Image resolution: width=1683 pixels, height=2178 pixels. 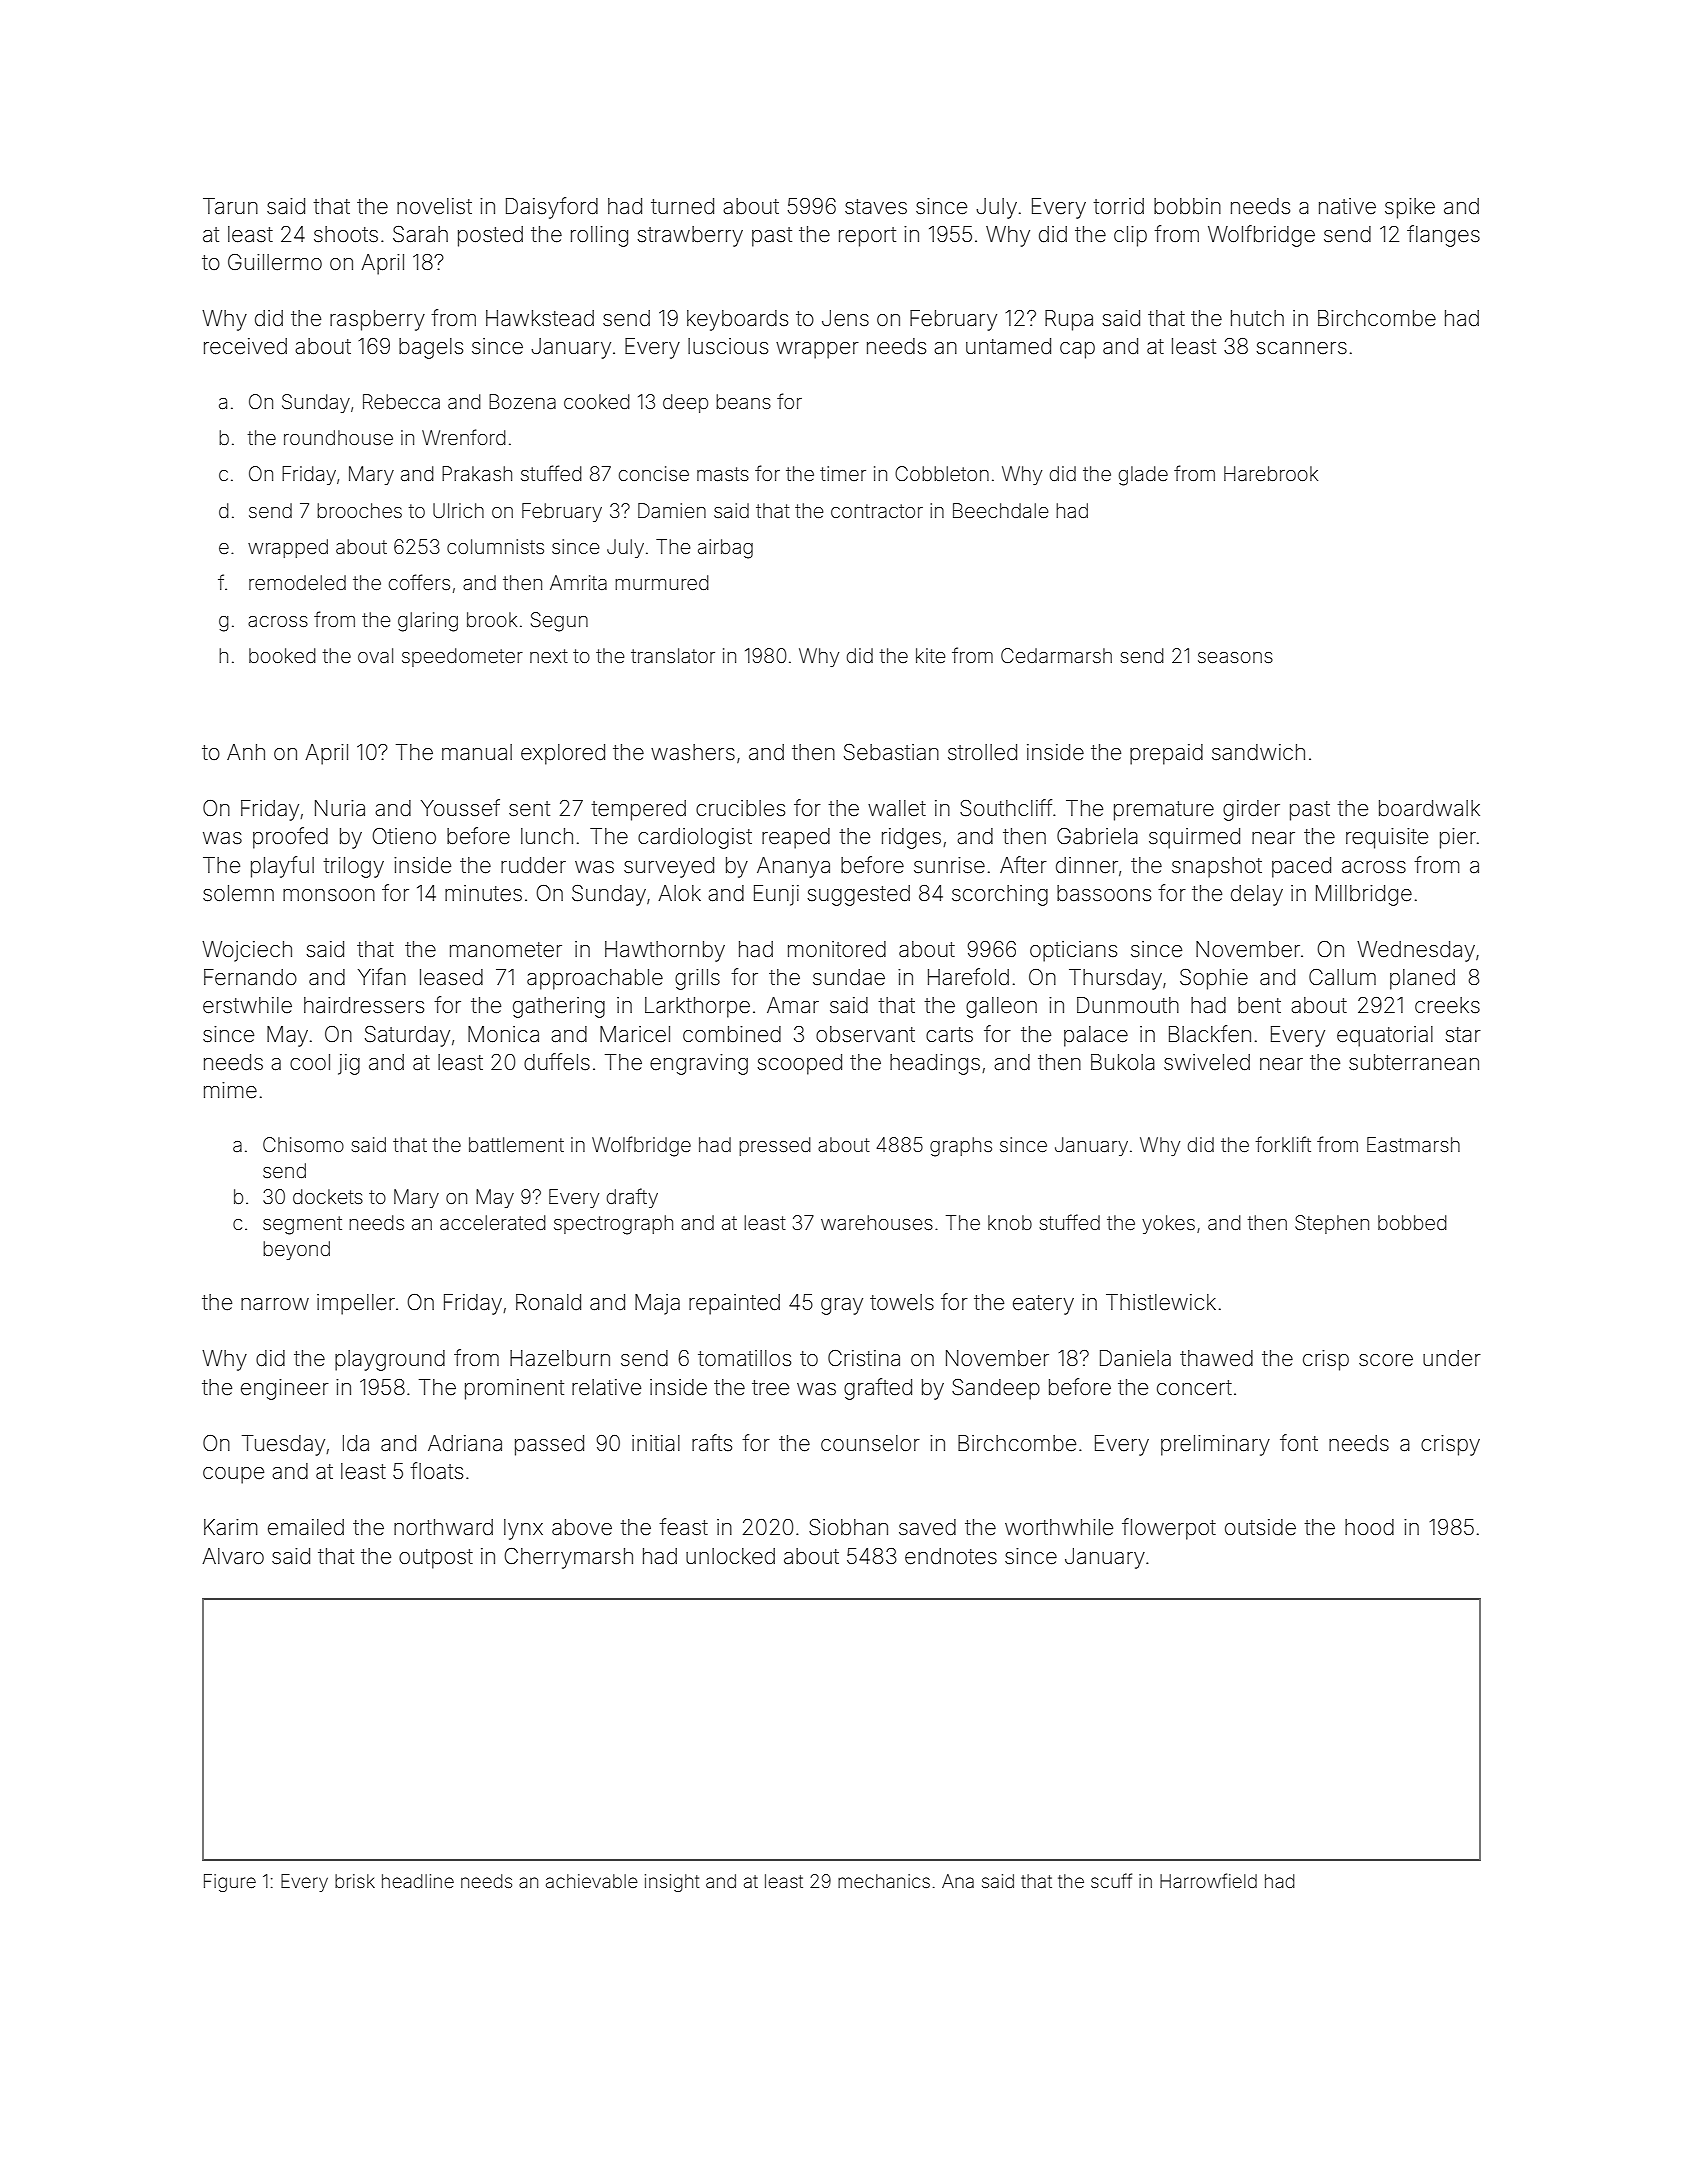 What do you see at coordinates (346, 234) in the page?
I see `shoots` at bounding box center [346, 234].
